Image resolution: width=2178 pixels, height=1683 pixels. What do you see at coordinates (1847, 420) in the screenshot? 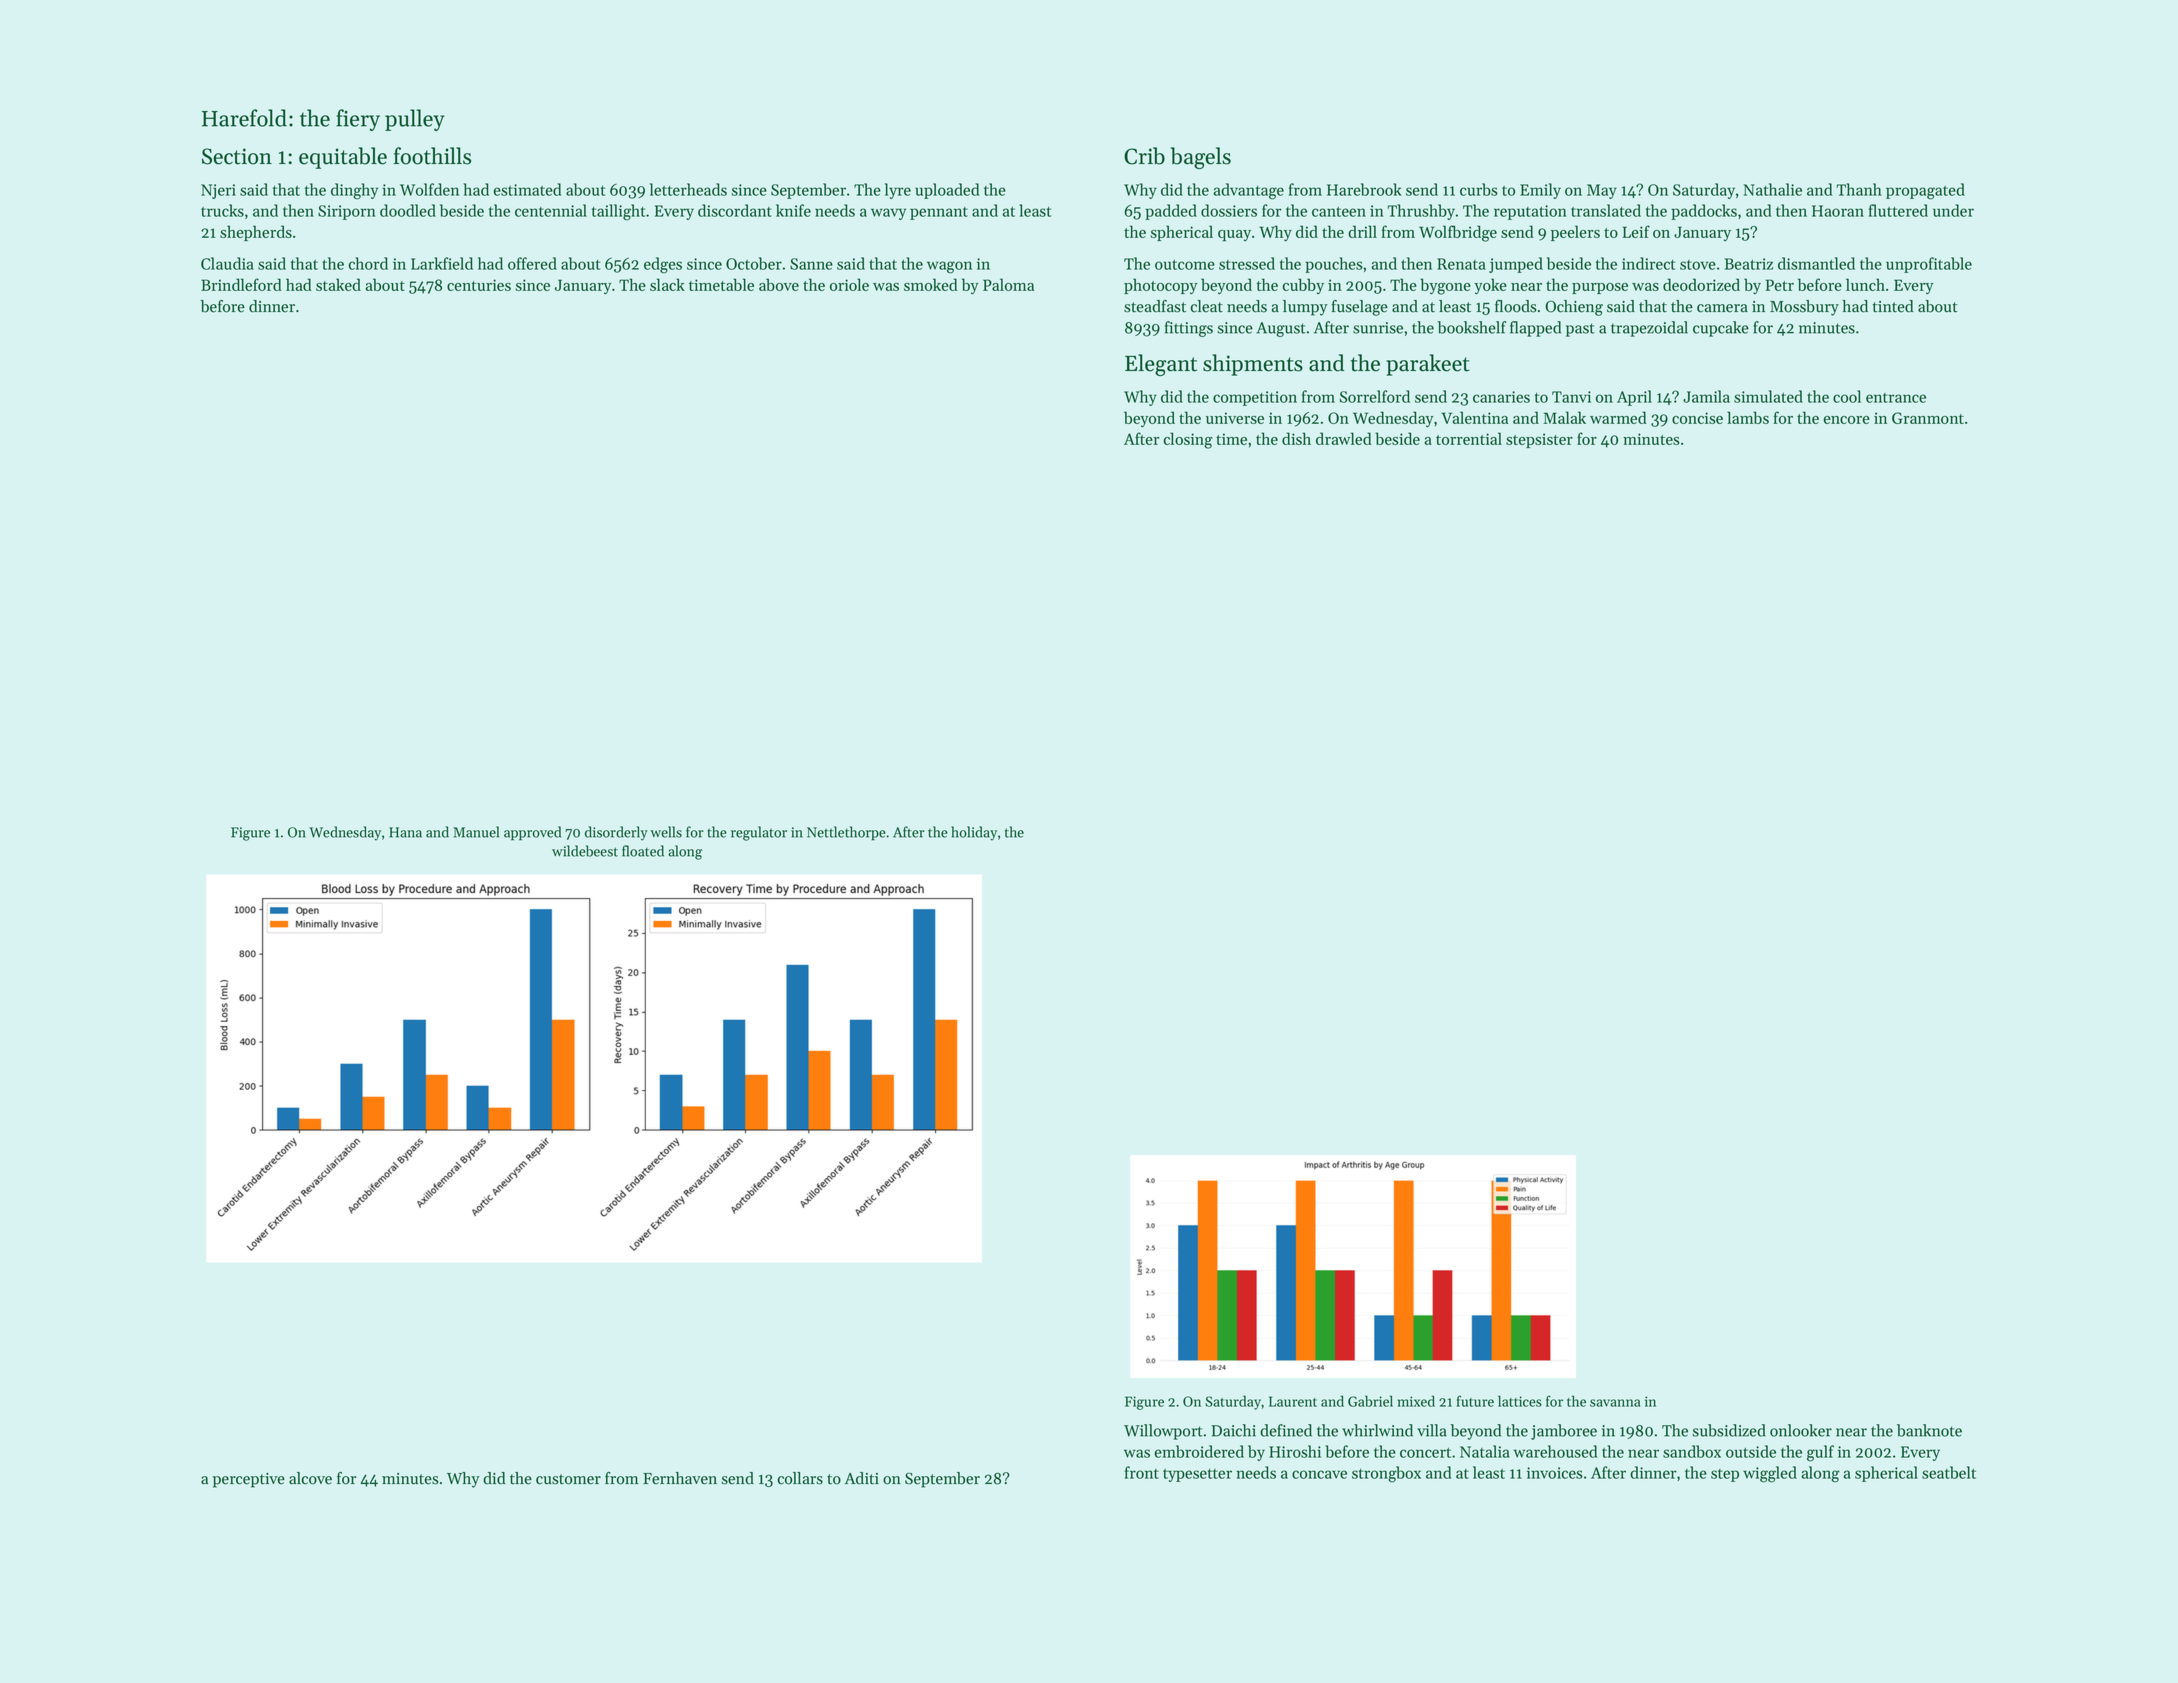
I see `encore` at bounding box center [1847, 420].
